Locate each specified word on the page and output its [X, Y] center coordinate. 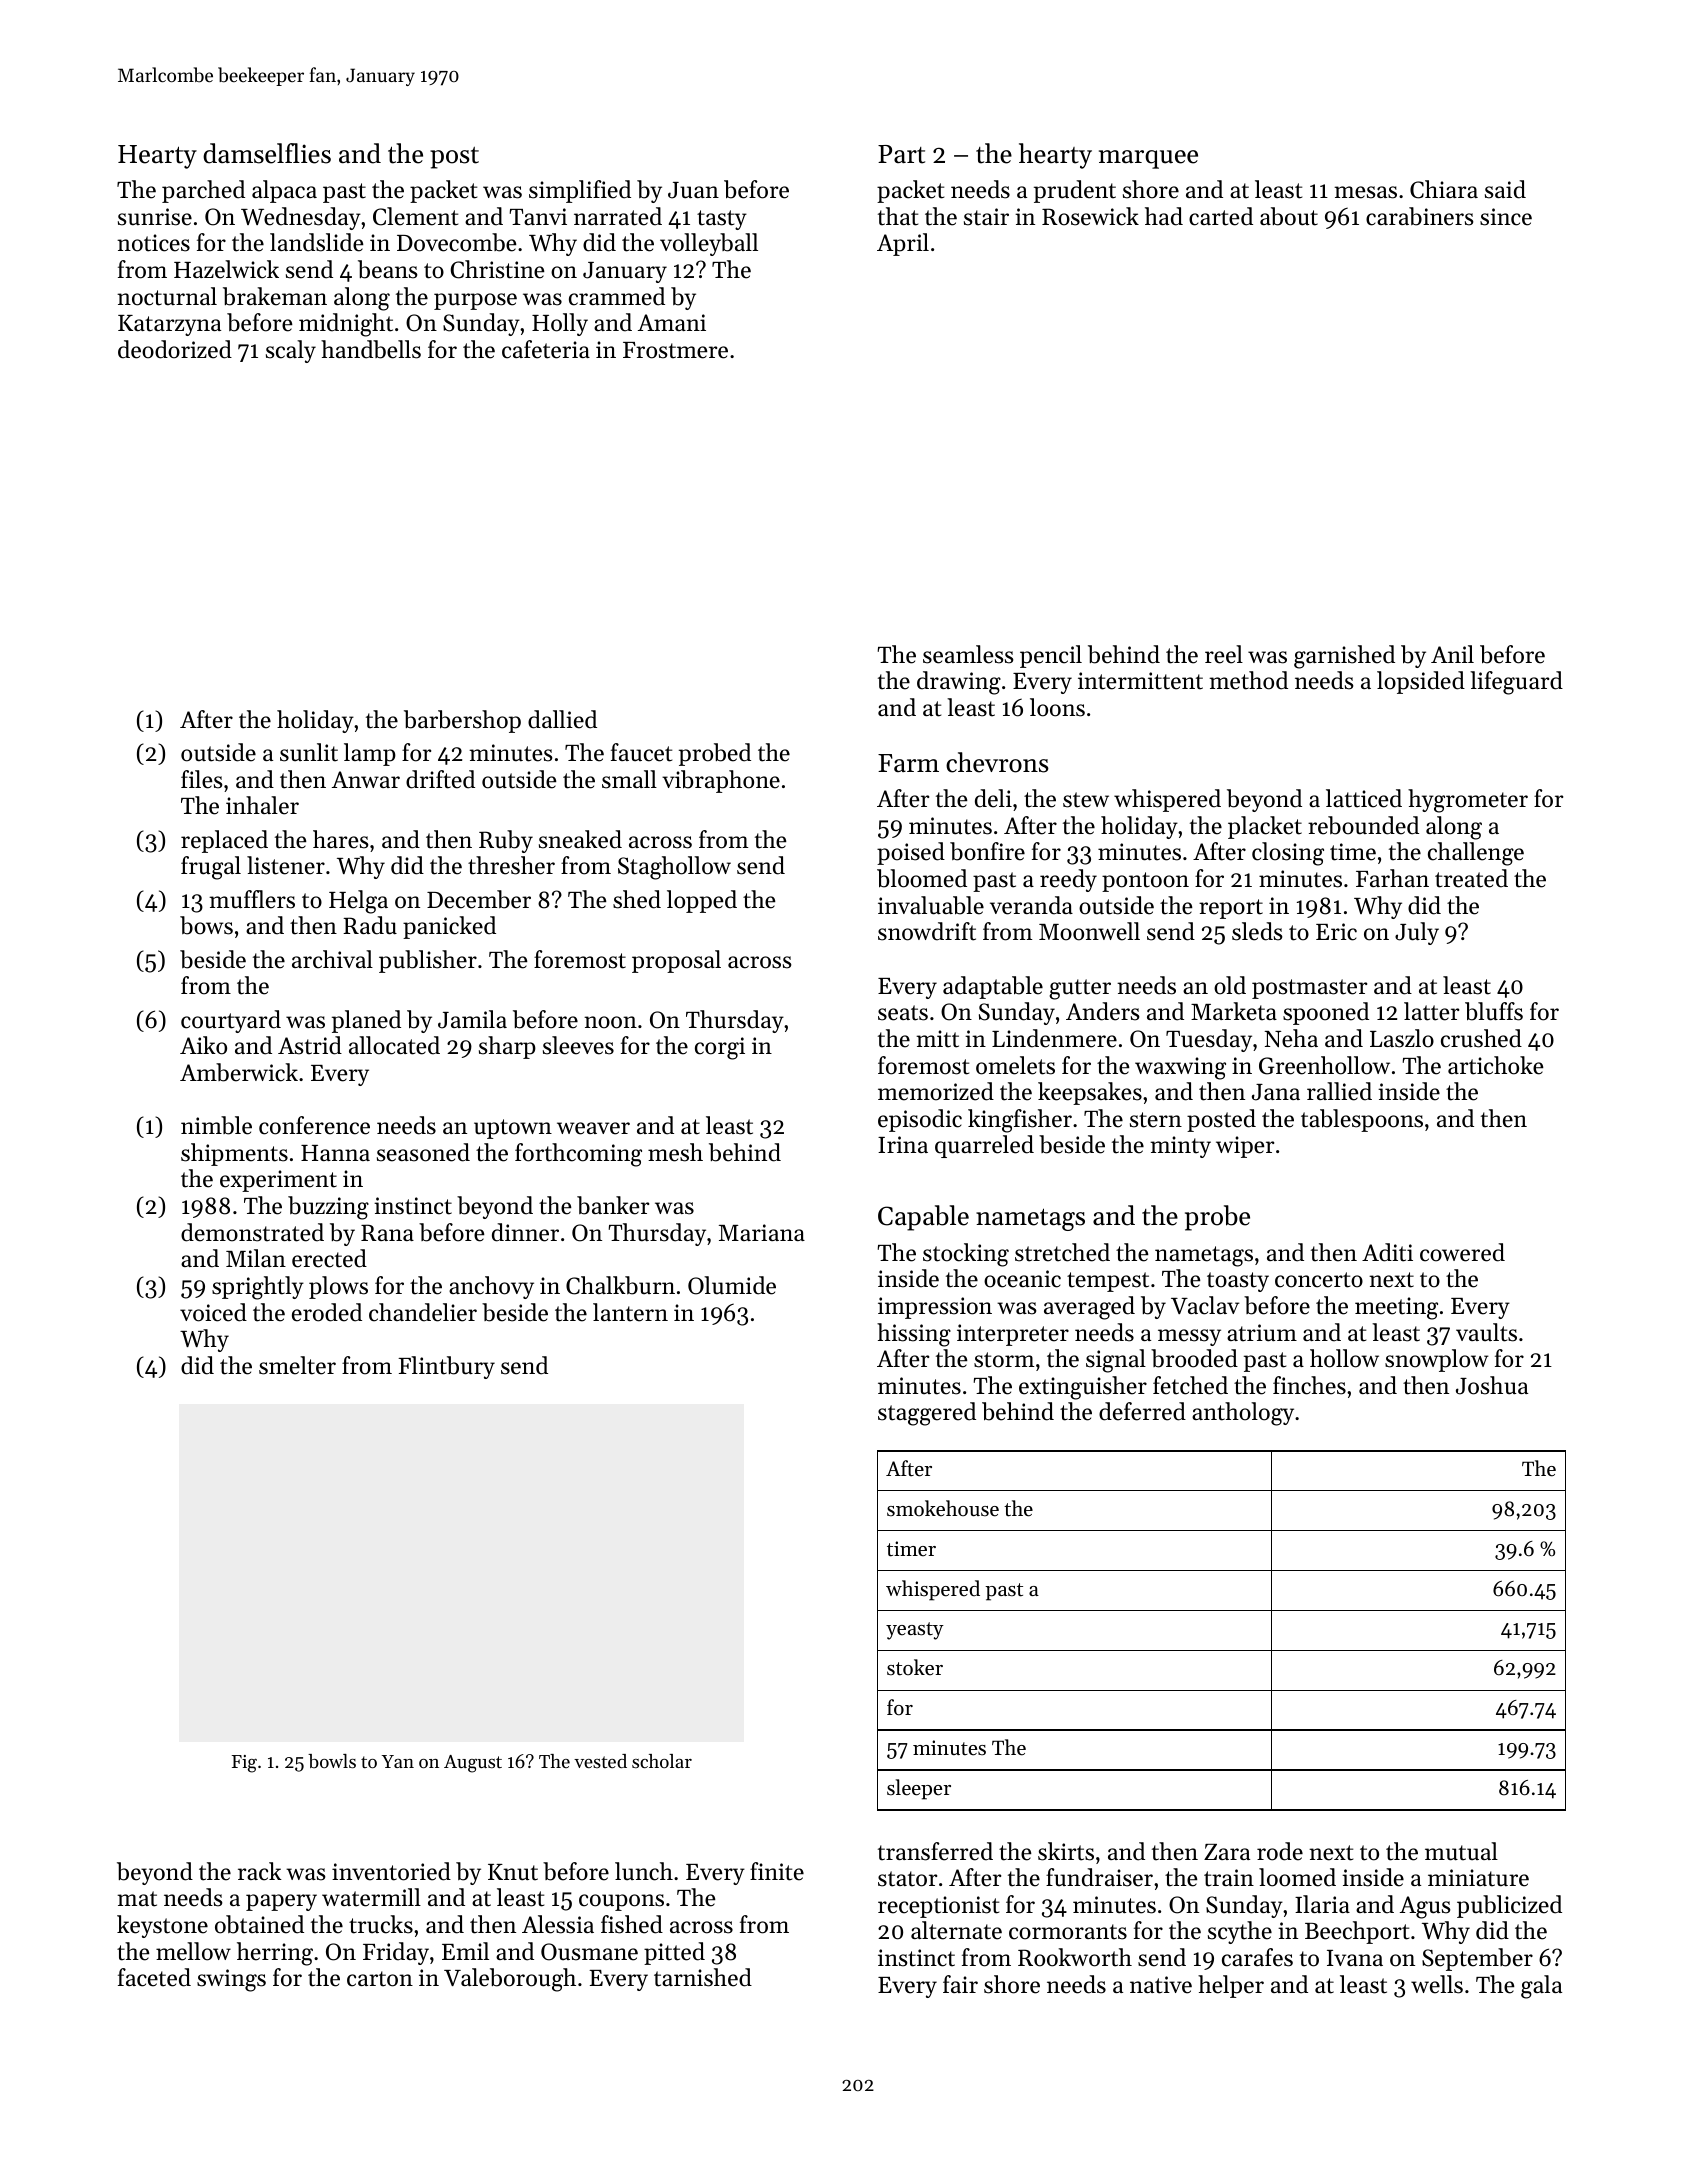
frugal [211, 868]
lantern [630, 1312]
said [1505, 189]
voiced [213, 1312]
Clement [415, 216]
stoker [915, 1667]
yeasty [915, 1631]
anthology [1243, 1414]
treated [1471, 878]
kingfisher [1020, 1121]
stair [986, 217]
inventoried [391, 1871]
